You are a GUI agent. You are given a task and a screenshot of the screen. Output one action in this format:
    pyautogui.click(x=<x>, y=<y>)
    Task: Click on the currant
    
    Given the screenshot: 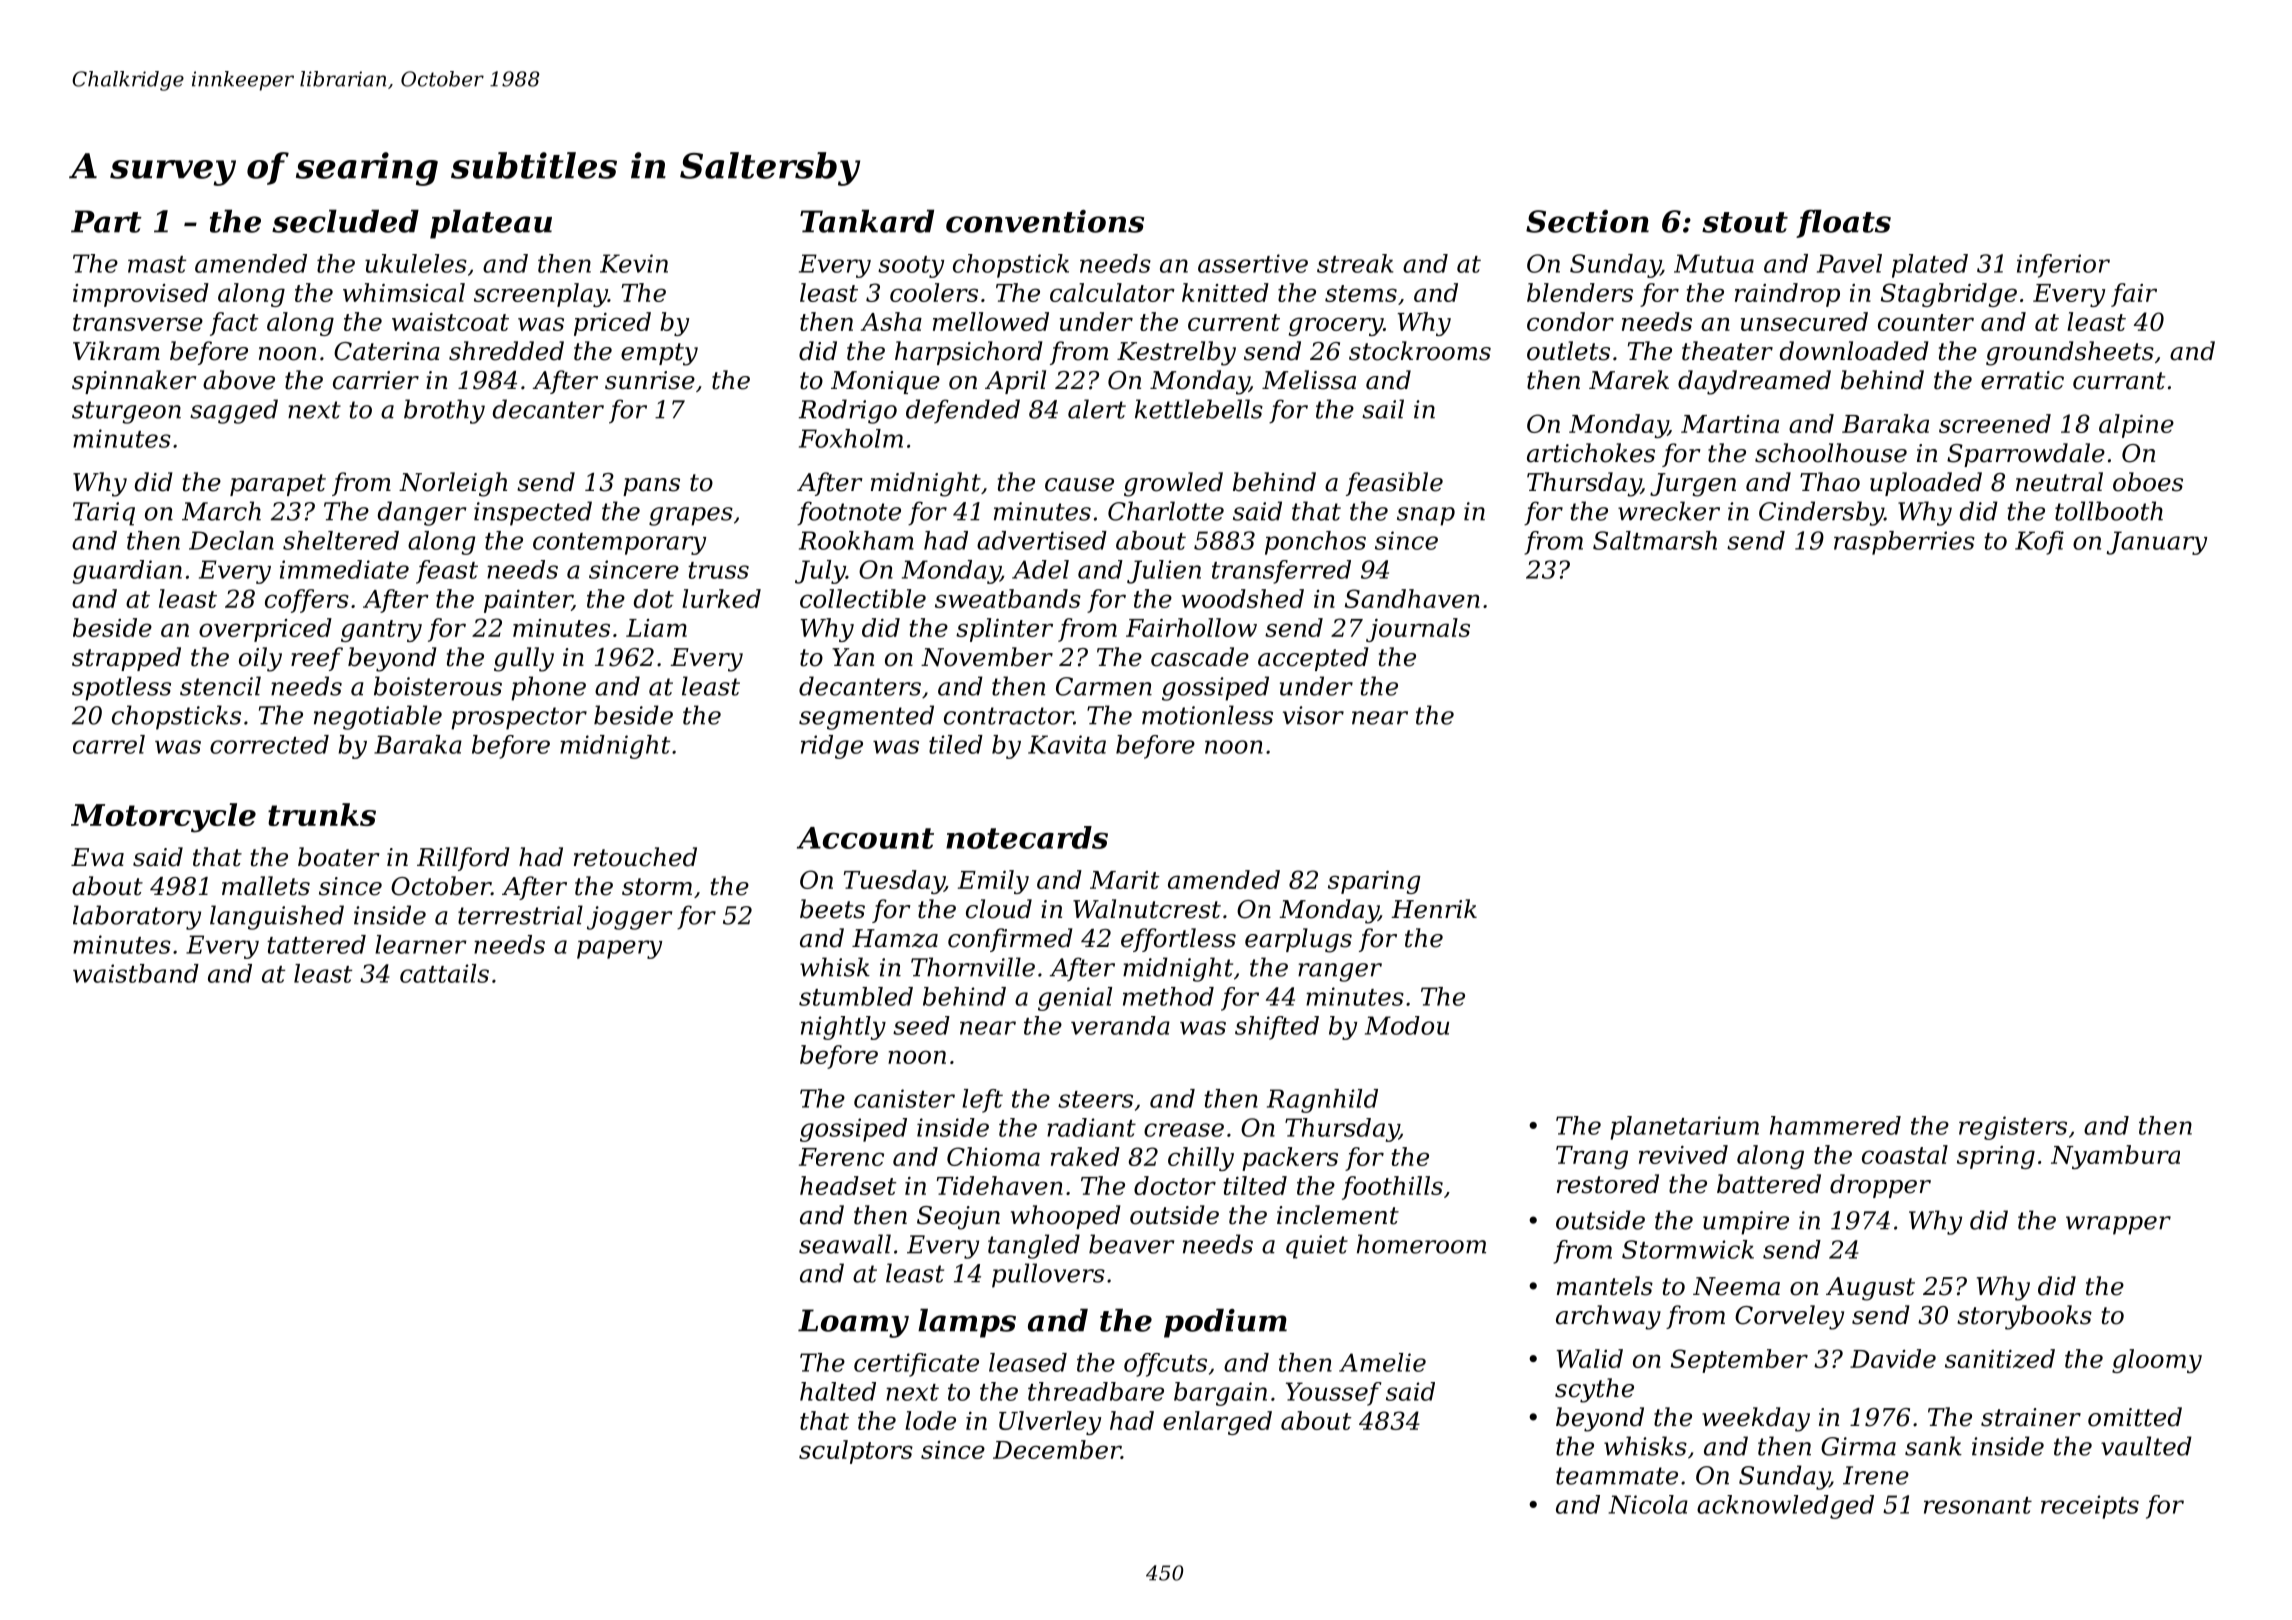 What is the action you would take?
    pyautogui.click(x=2119, y=381)
